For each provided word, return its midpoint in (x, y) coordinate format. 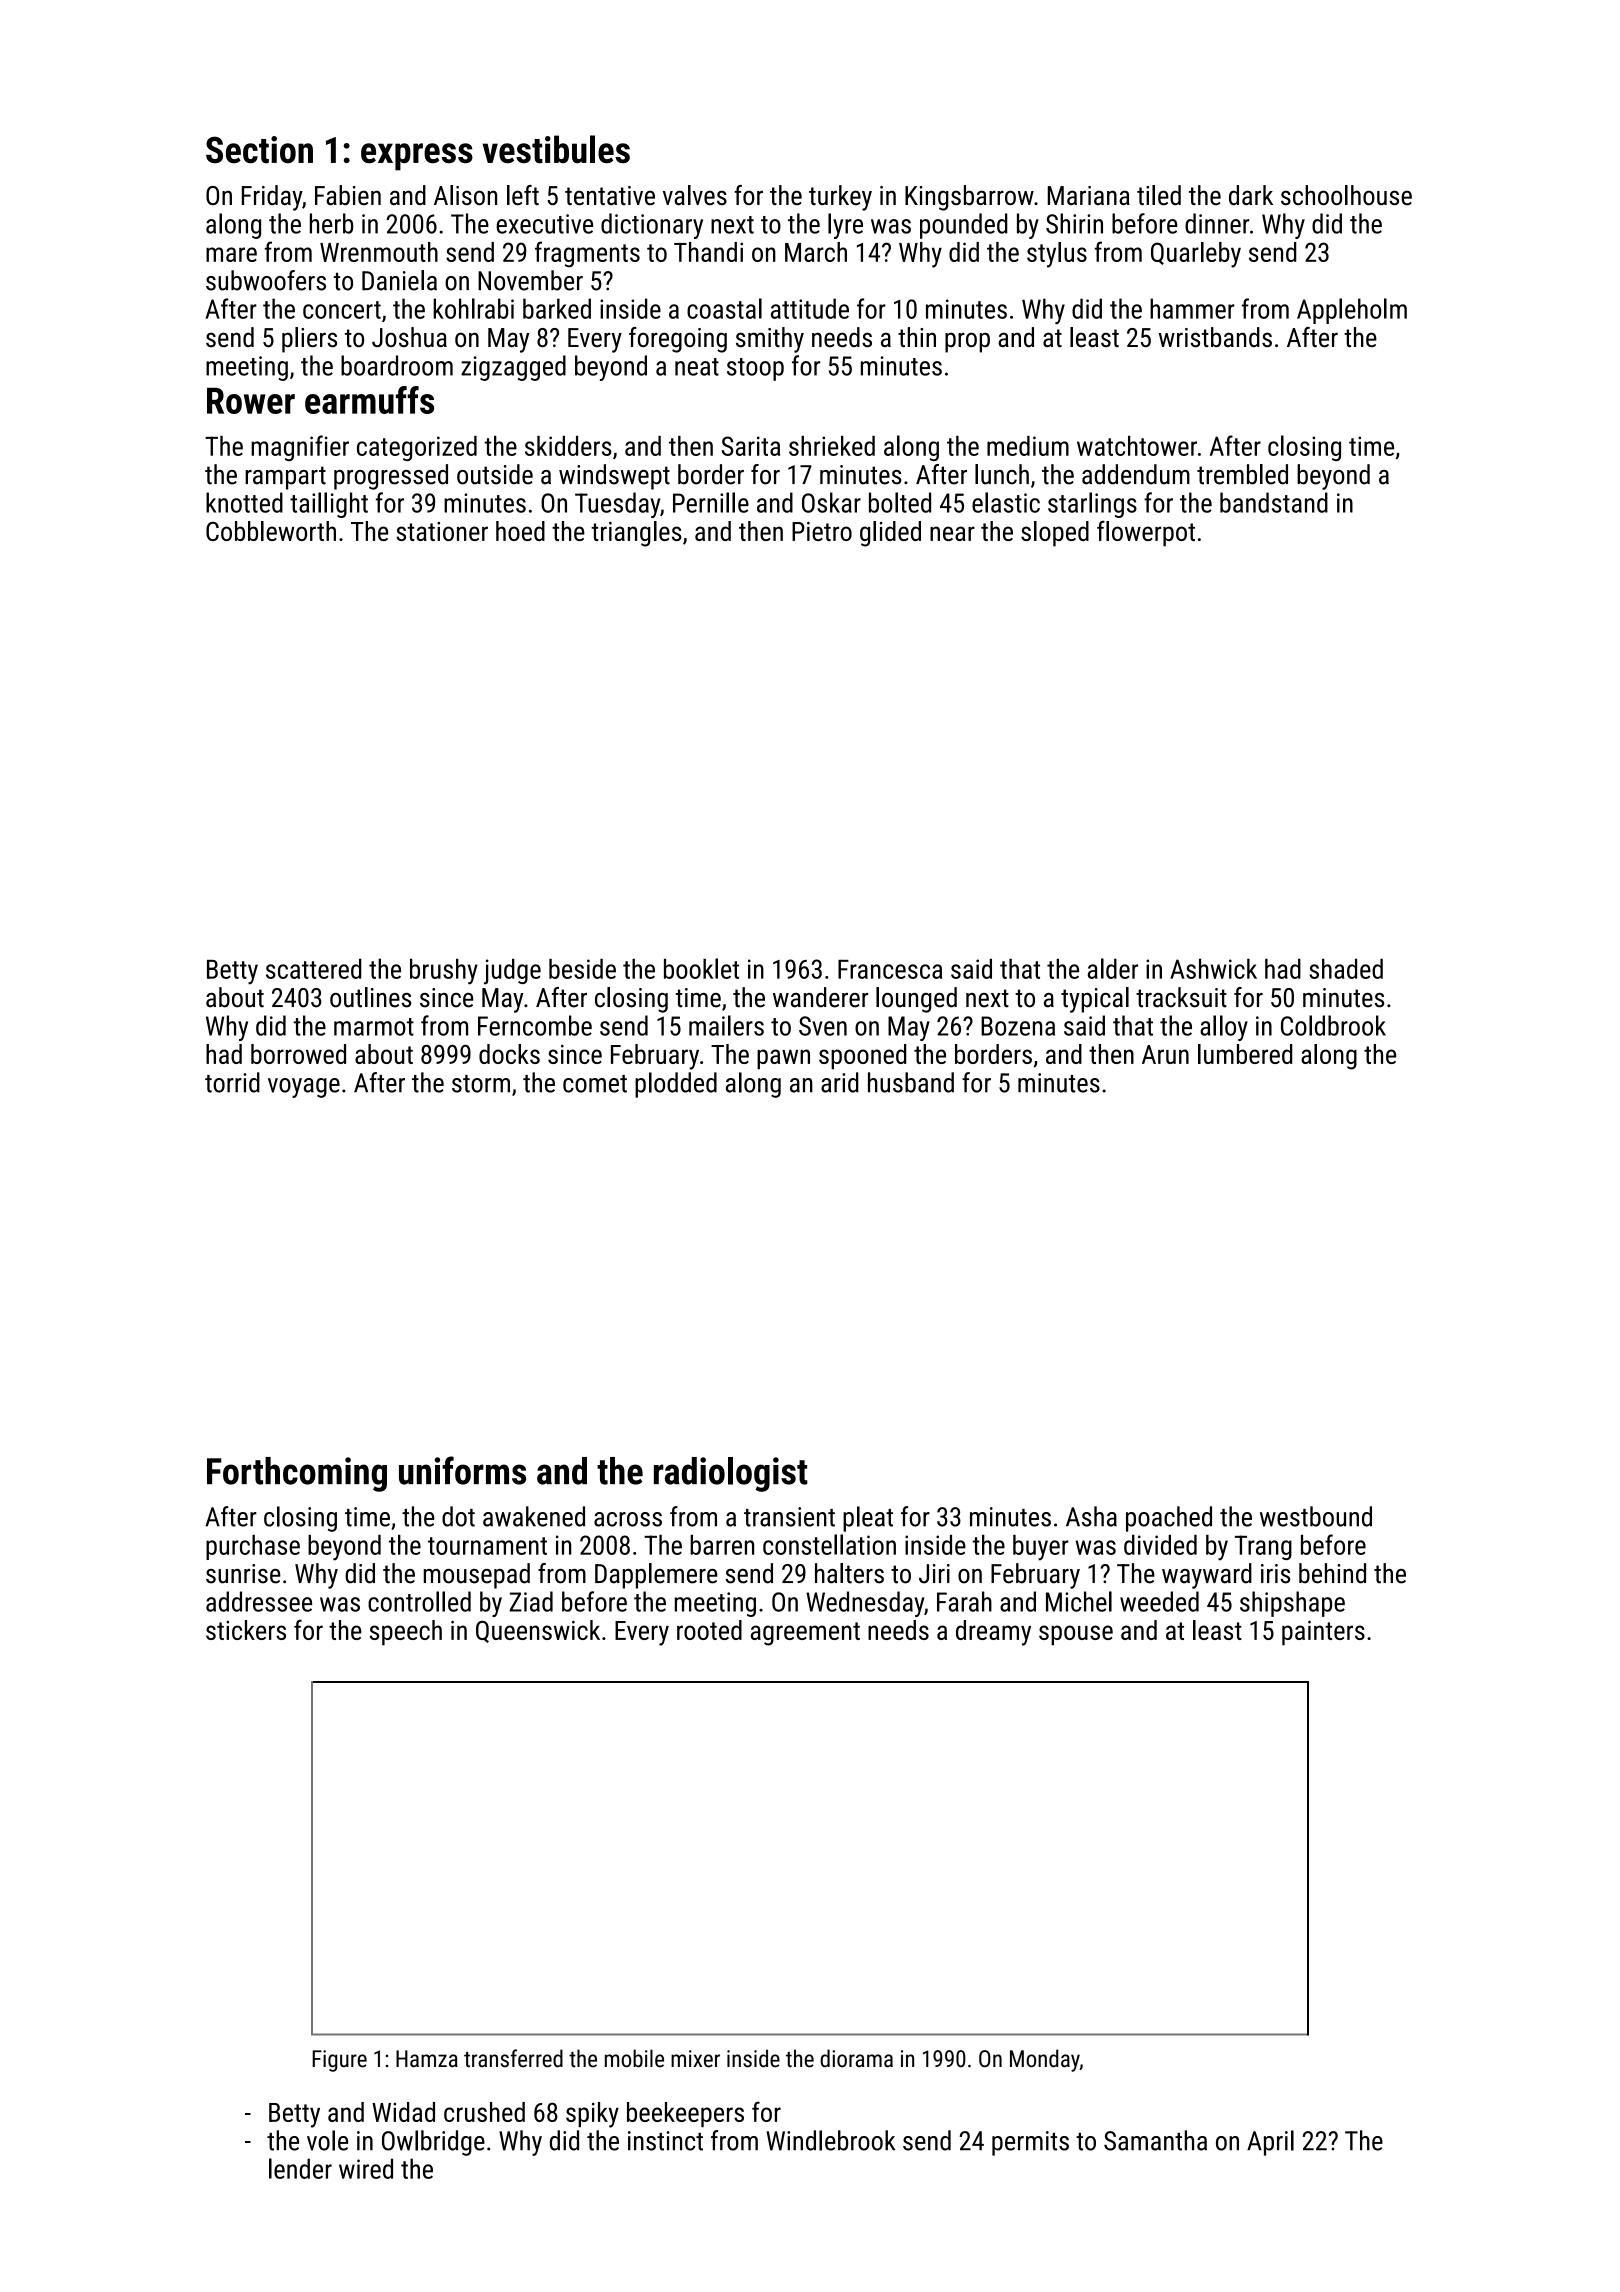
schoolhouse (1346, 195)
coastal (724, 308)
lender (300, 2168)
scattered (313, 968)
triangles (636, 534)
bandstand (1274, 502)
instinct (665, 2141)
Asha (1091, 1516)
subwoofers (266, 280)
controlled (419, 1601)
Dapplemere (656, 1576)
